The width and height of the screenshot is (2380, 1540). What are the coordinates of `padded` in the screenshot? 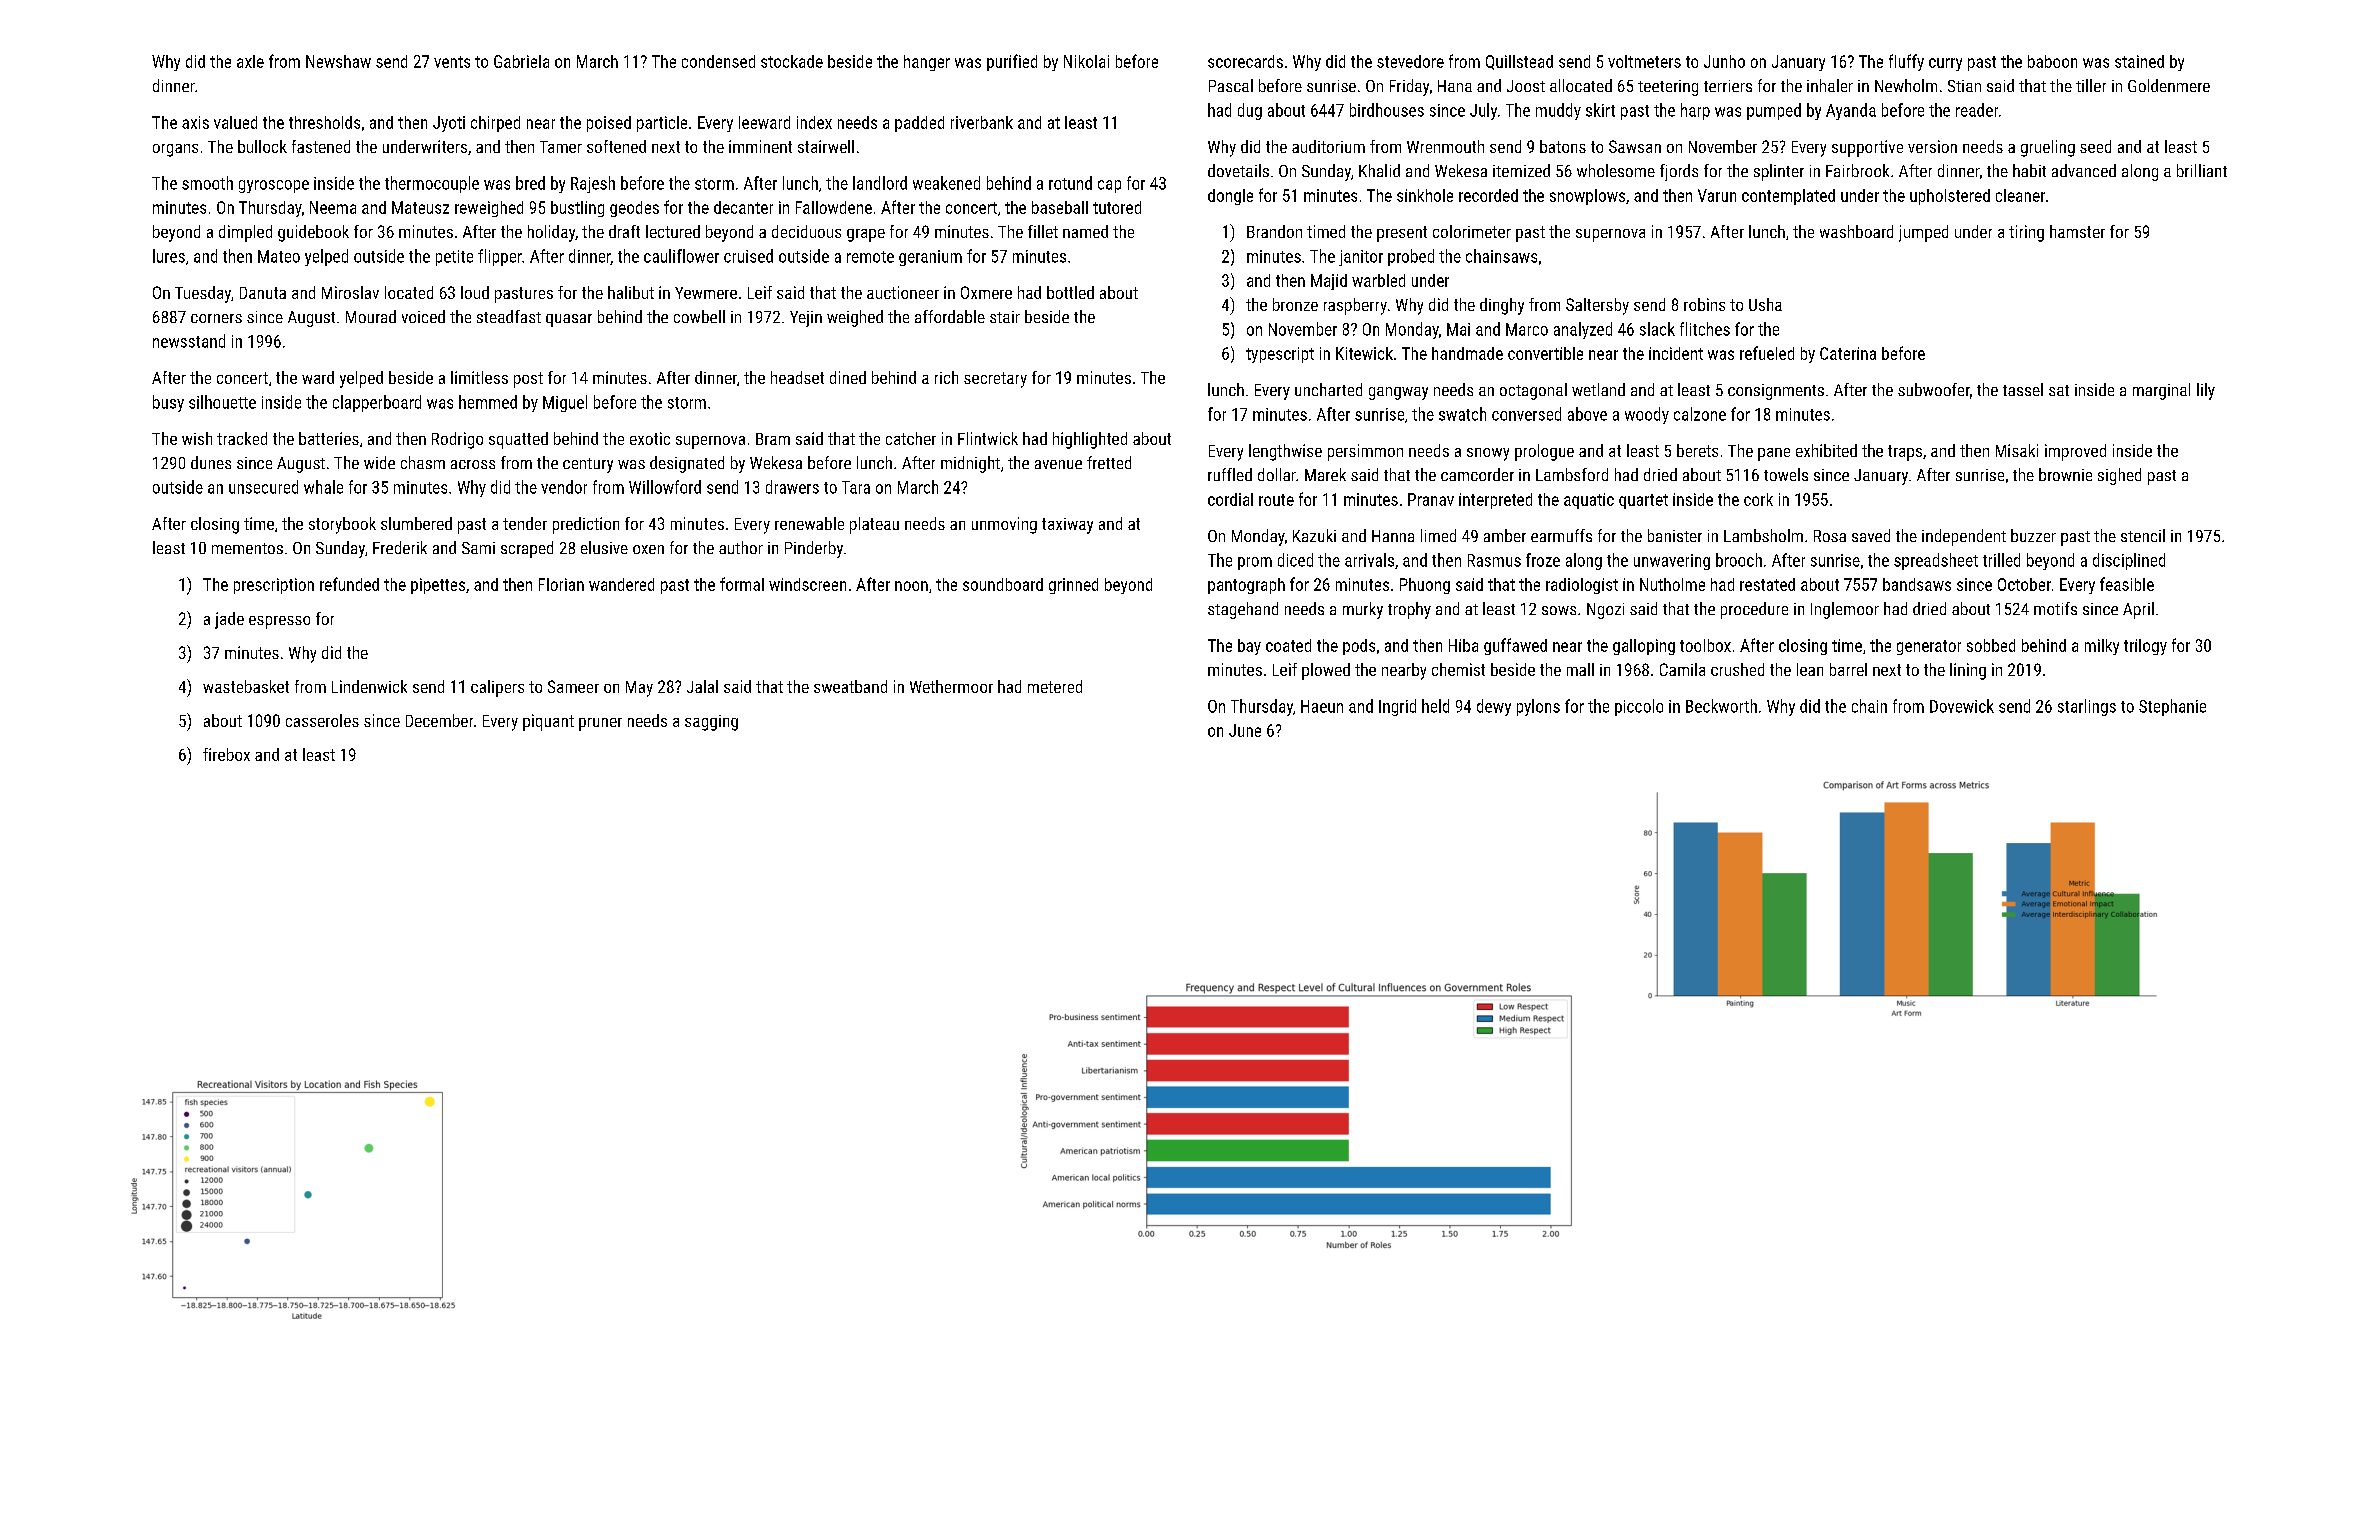 It's located at (919, 124).
